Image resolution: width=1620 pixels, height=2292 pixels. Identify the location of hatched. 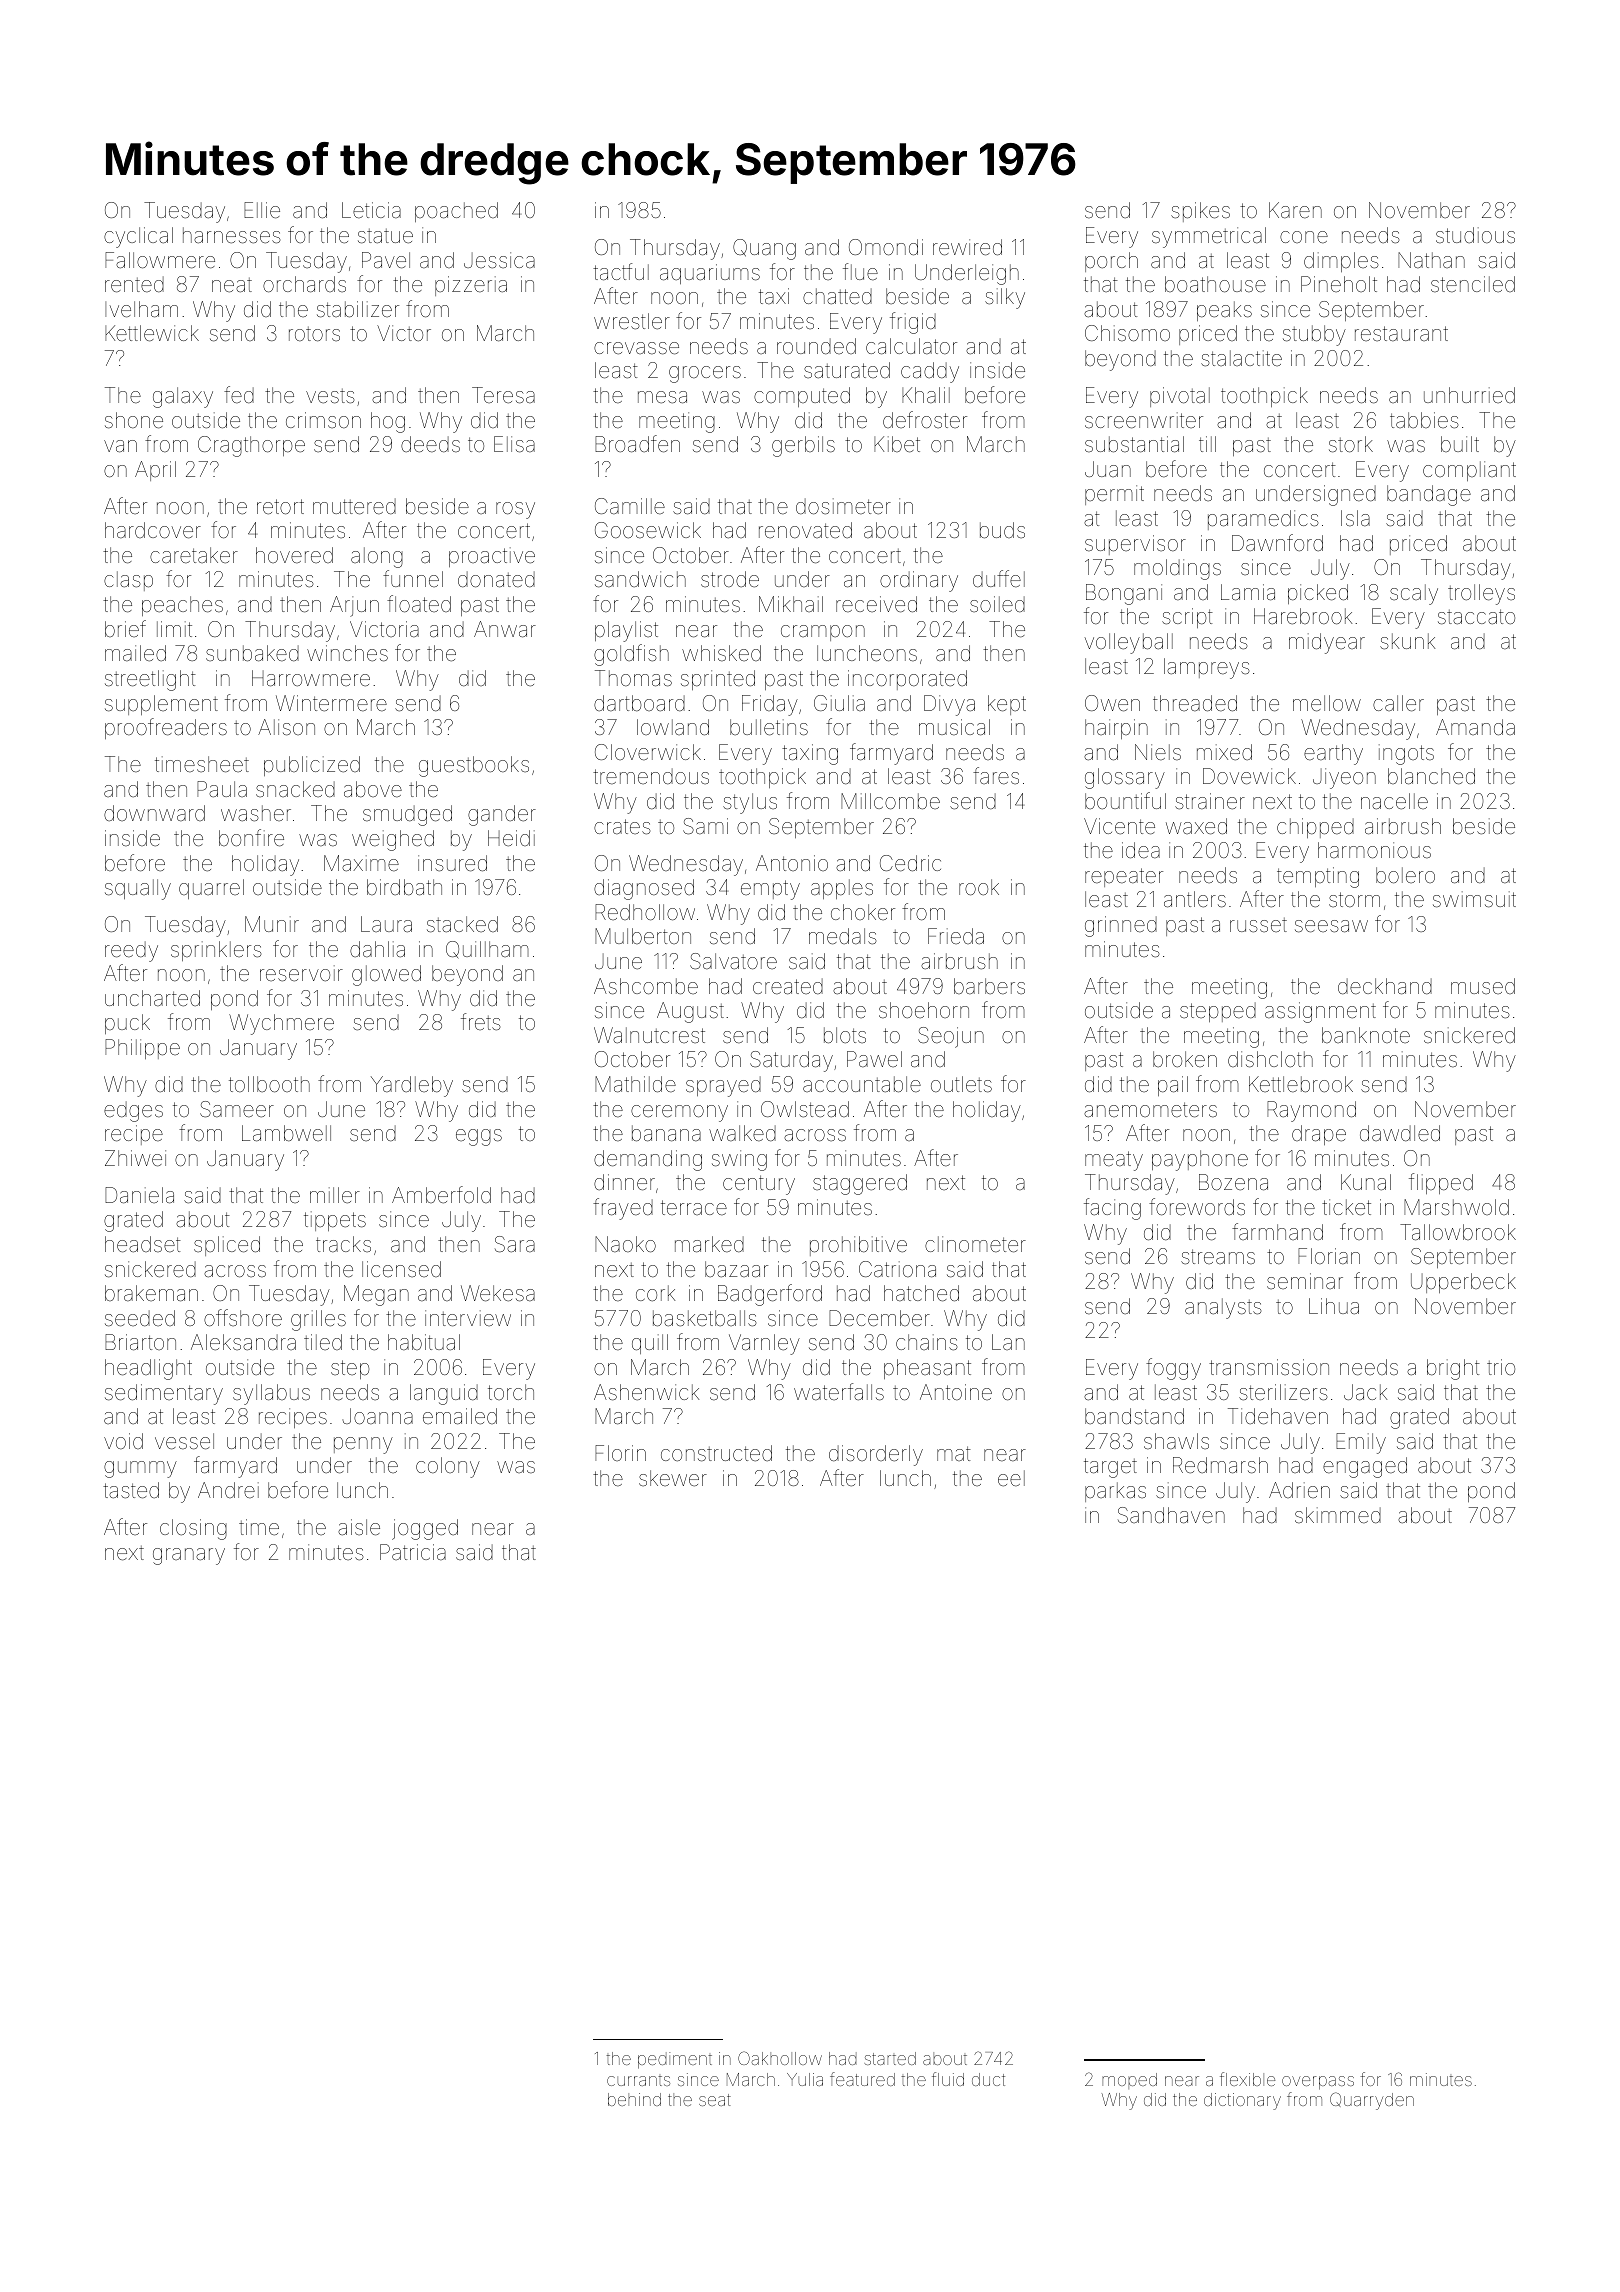
(921, 1293).
